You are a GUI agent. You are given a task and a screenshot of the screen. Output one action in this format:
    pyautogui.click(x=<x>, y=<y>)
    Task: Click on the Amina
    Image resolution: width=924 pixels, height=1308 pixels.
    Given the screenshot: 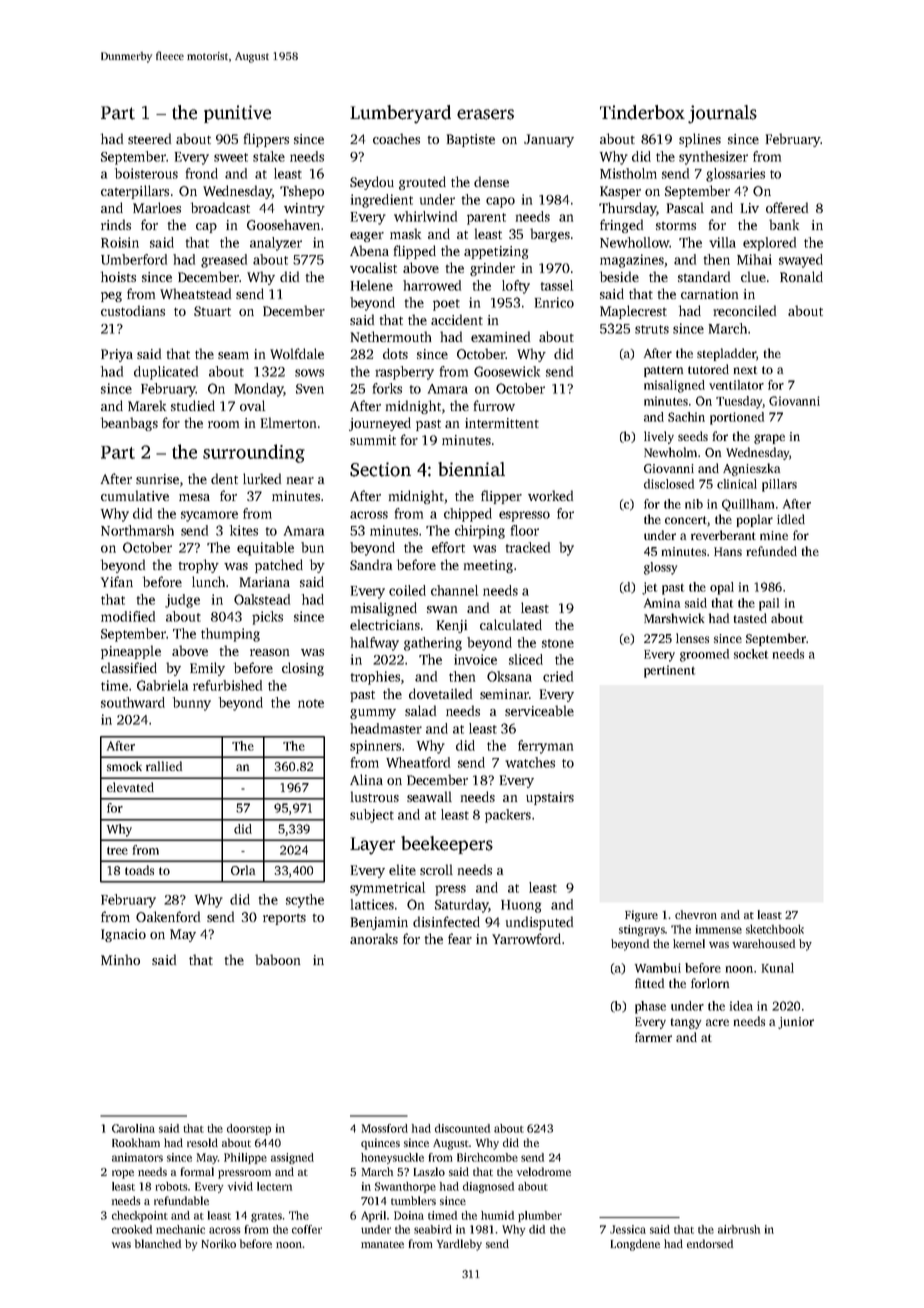 What is the action you would take?
    pyautogui.click(x=662, y=603)
